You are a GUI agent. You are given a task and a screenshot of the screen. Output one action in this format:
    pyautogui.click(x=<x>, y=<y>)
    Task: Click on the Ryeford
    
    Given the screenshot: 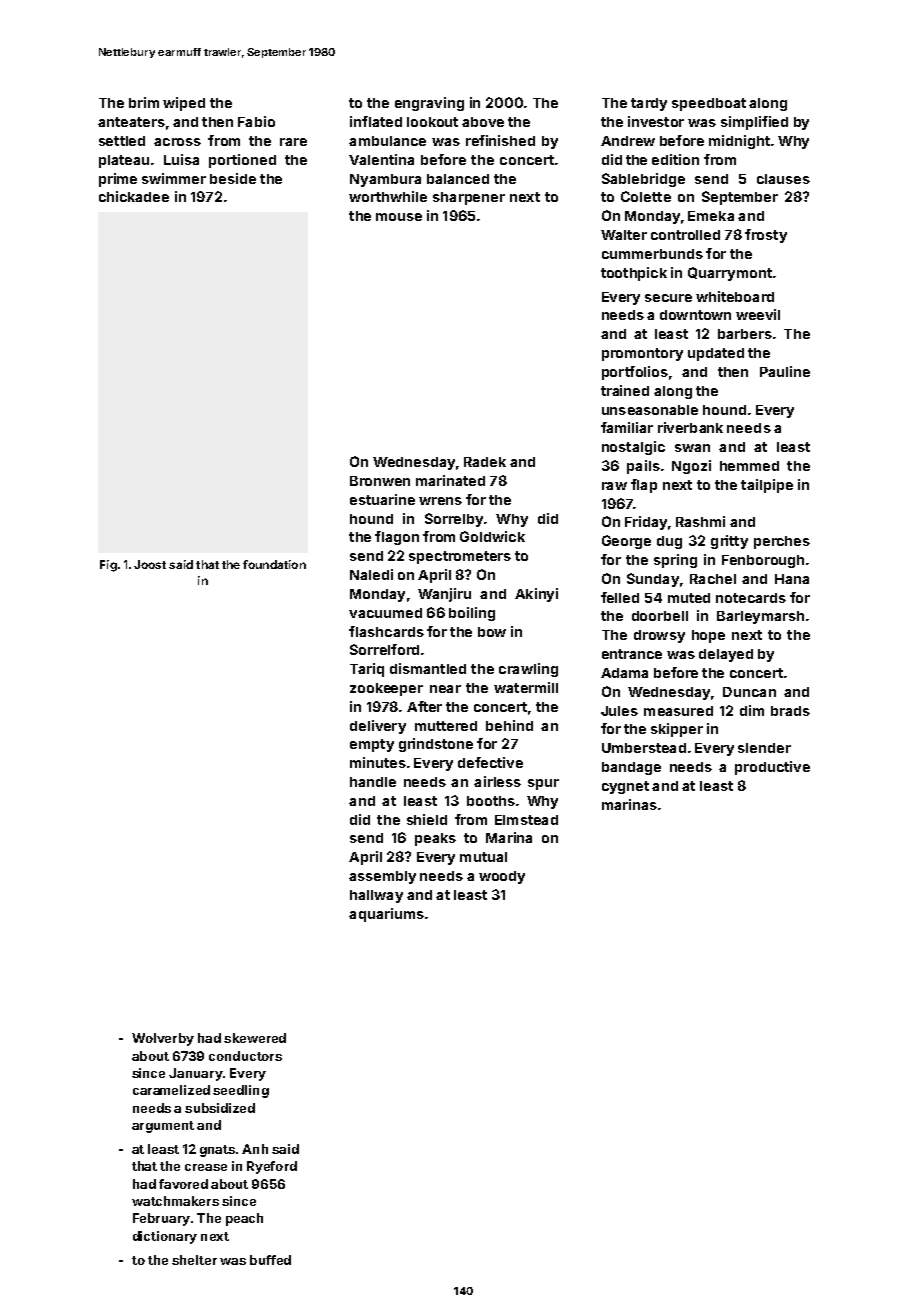 What is the action you would take?
    pyautogui.click(x=272, y=1167)
